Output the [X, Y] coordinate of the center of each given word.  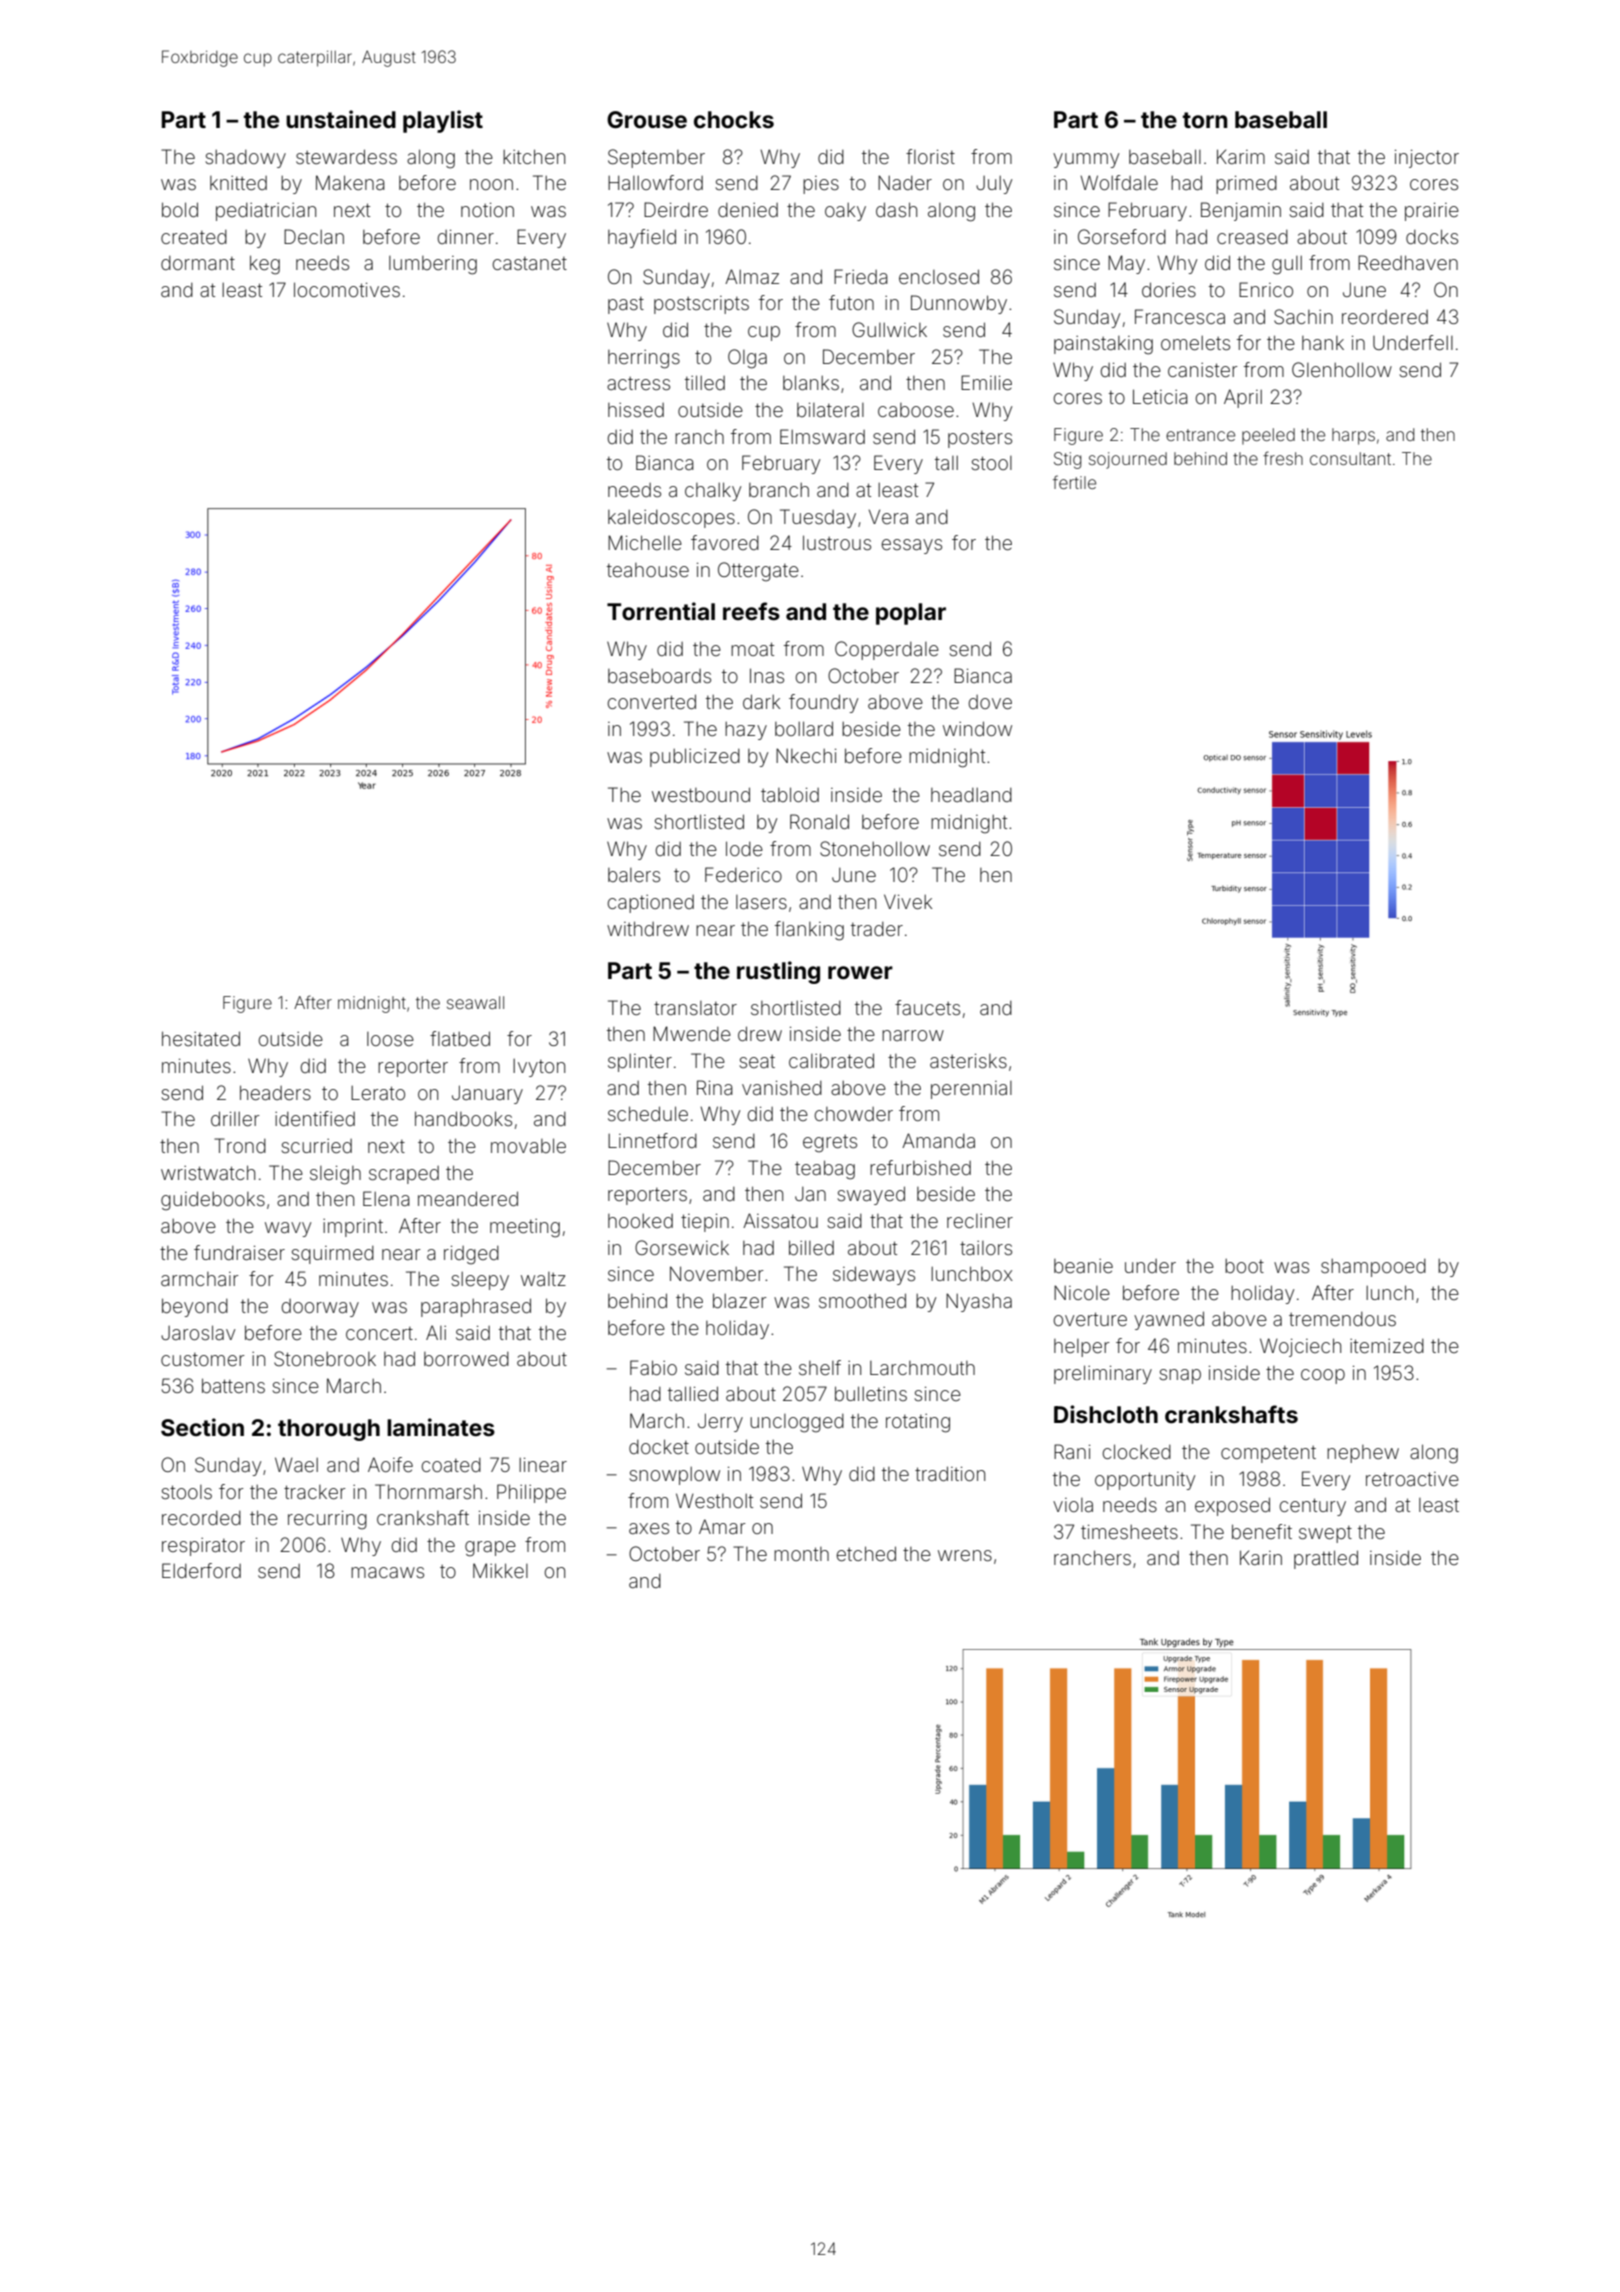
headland [971, 795]
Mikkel [500, 1570]
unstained [341, 119]
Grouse [647, 120]
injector [1427, 159]
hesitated [201, 1038]
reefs [751, 611]
